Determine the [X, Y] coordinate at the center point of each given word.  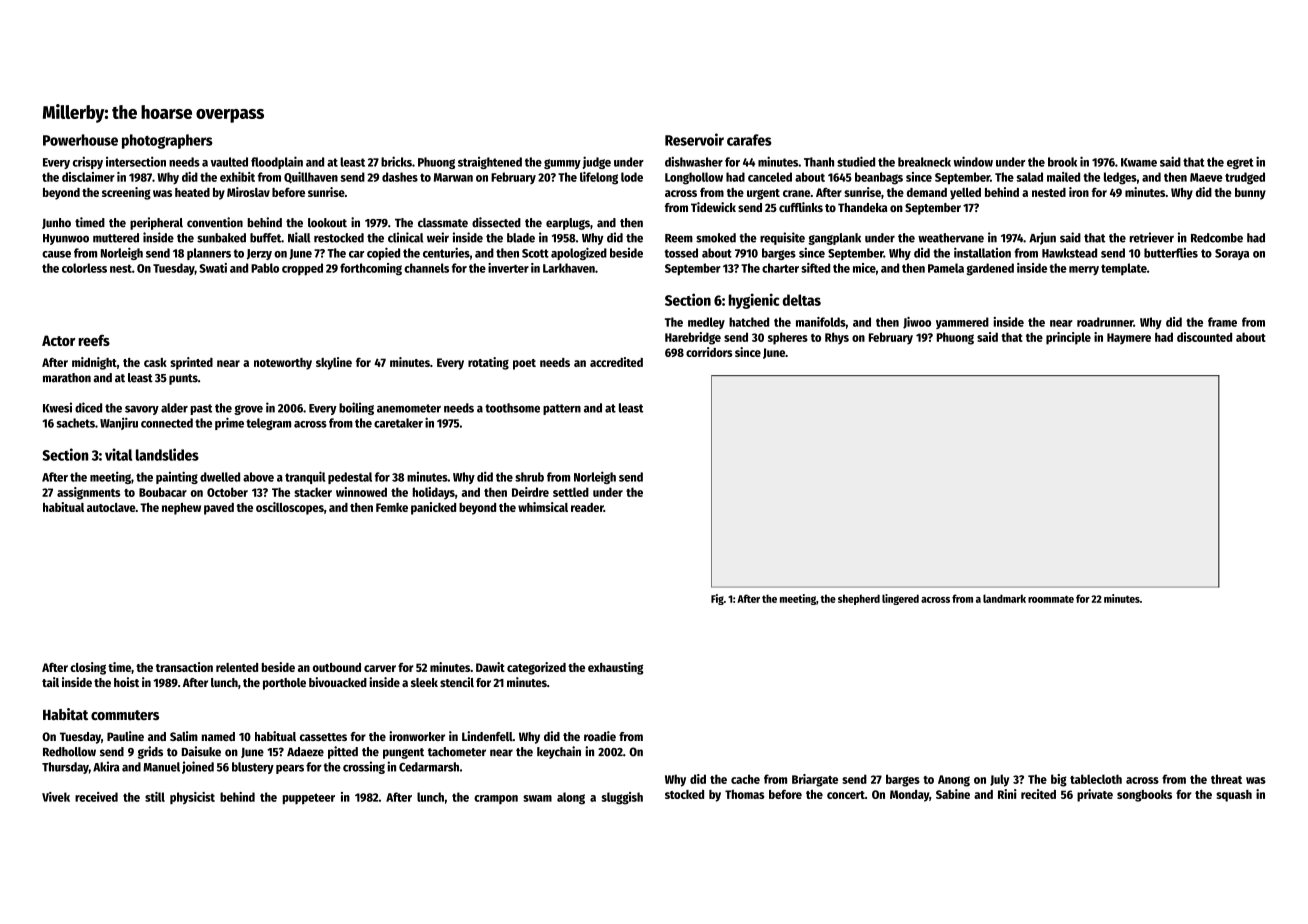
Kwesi [57, 407]
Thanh [819, 162]
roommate [1051, 599]
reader [587, 507]
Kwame [1139, 162]
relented [237, 667]
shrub [529, 477]
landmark [1004, 598]
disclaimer [88, 177]
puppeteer [309, 798]
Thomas [744, 794]
